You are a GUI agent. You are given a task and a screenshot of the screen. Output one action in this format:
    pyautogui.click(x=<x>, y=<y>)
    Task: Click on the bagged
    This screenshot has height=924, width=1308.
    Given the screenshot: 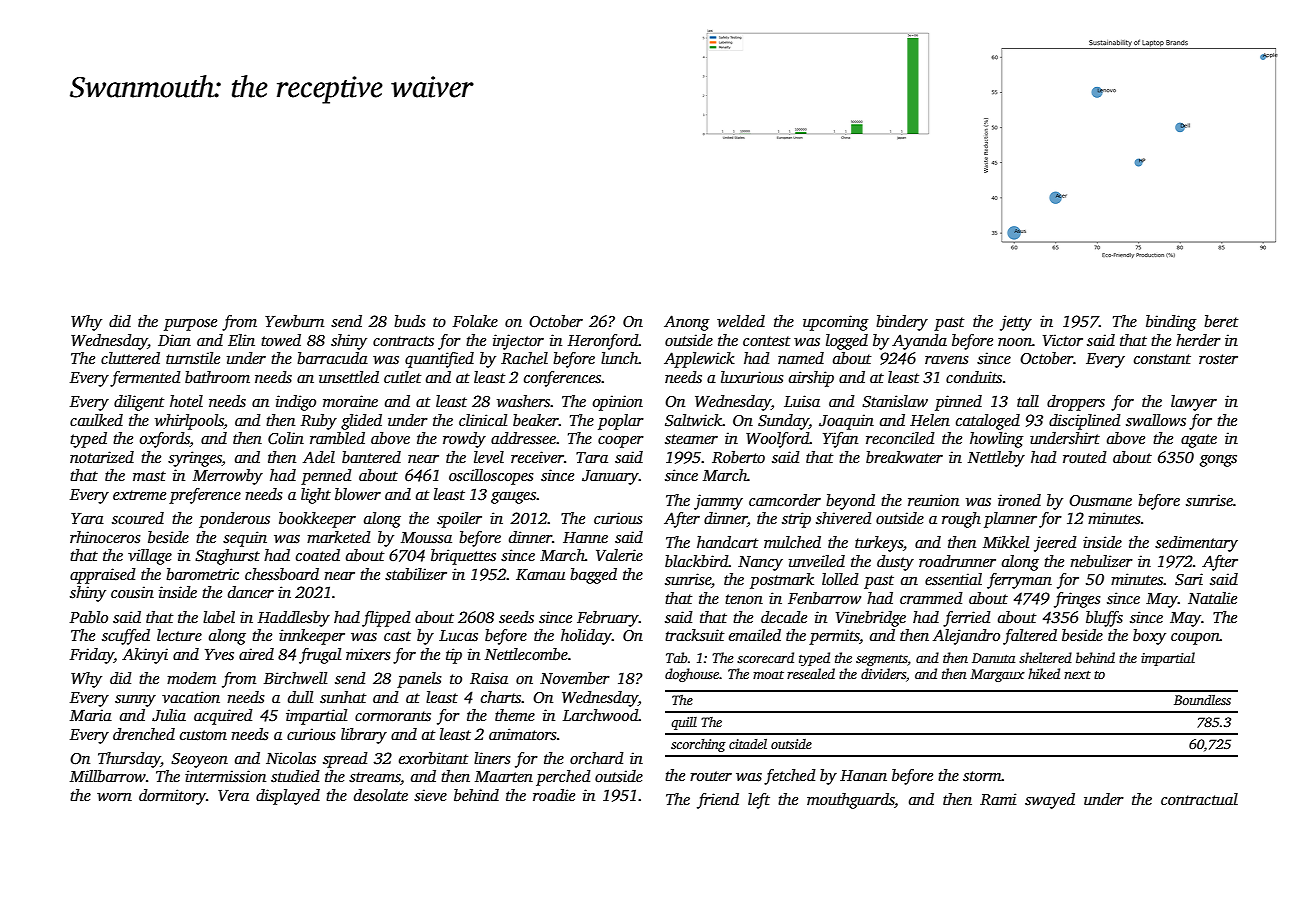 What is the action you would take?
    pyautogui.click(x=593, y=576)
